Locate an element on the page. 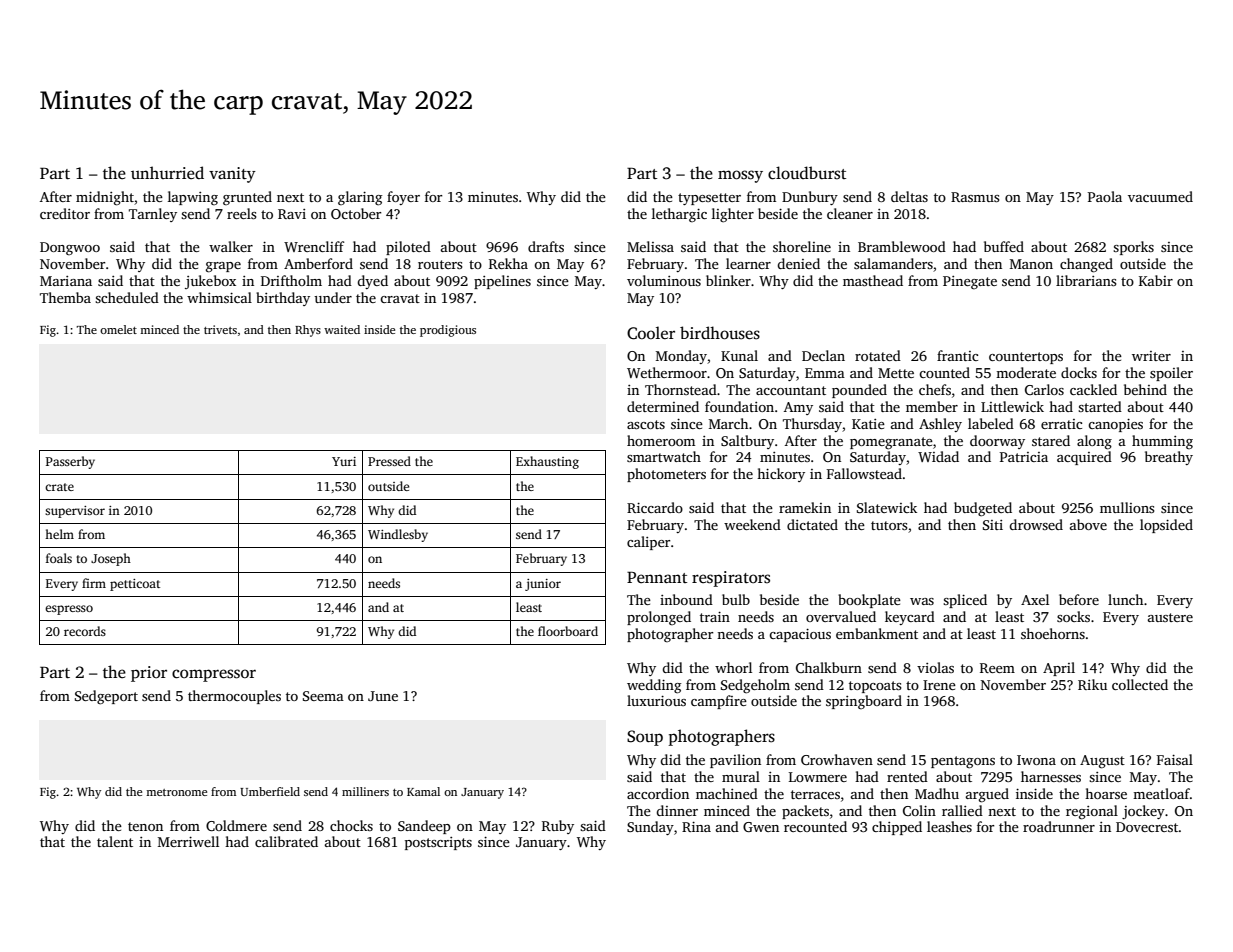  Dunbury is located at coordinates (810, 198).
